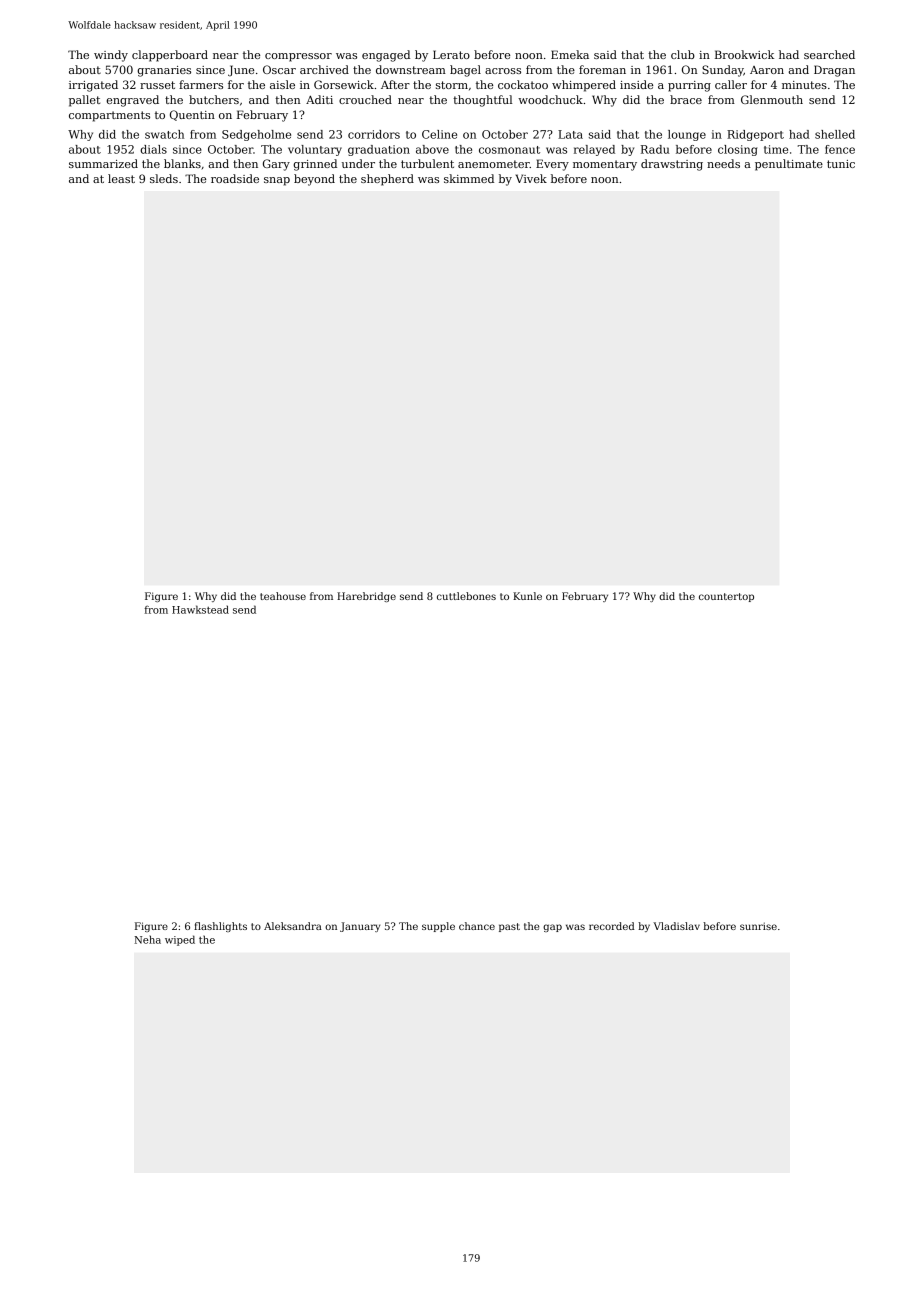 The width and height of the screenshot is (924, 1308). What do you see at coordinates (552, 928) in the screenshot?
I see `gap` at bounding box center [552, 928].
